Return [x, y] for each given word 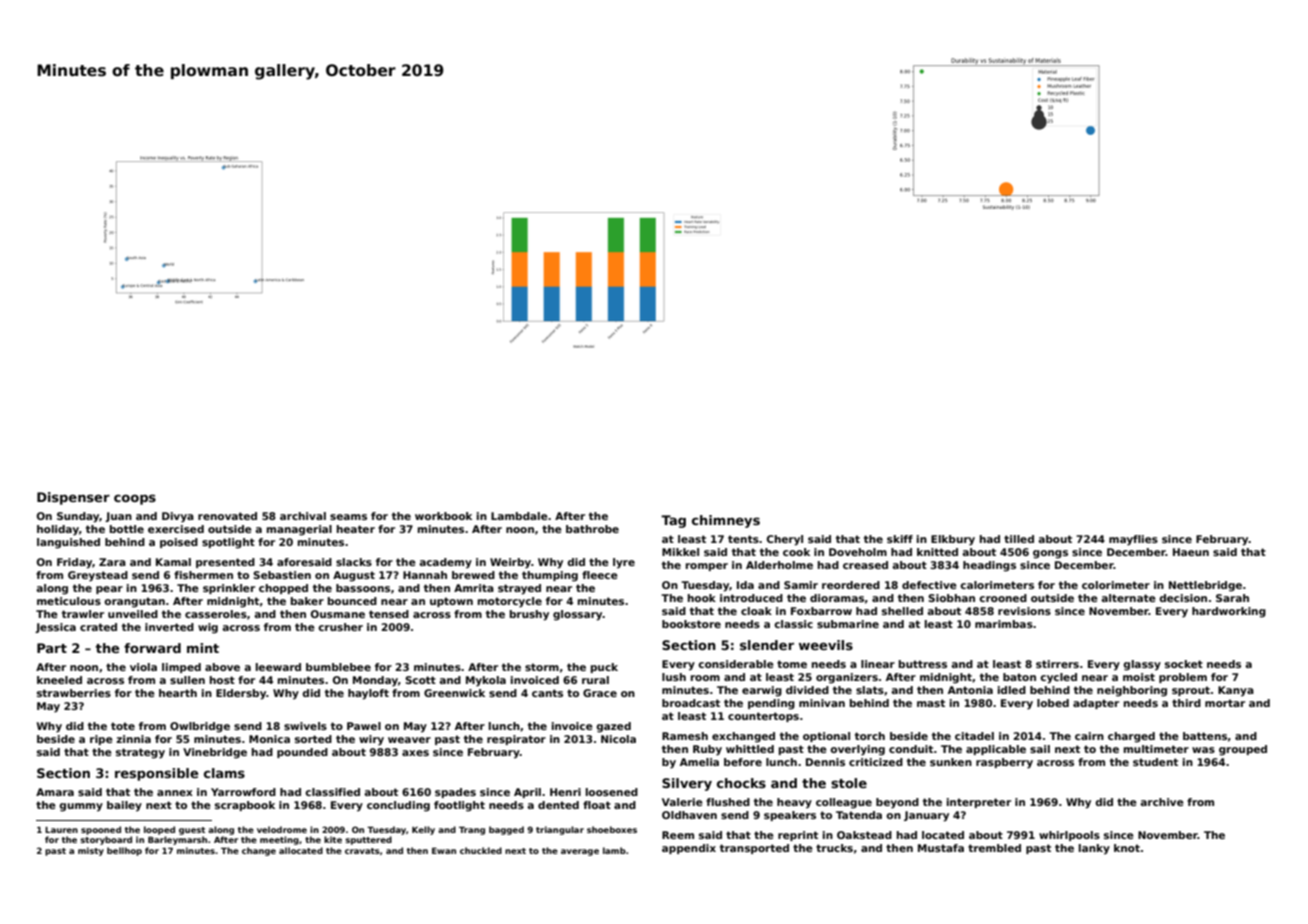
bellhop [124, 851]
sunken [951, 762]
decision [1183, 598]
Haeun [1191, 552]
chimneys [726, 521]
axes [415, 753]
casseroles [216, 614]
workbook [443, 516]
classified [332, 792]
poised [179, 543]
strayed [519, 589]
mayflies [1133, 540]
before [743, 762]
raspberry [1004, 763]
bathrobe [592, 529]
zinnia [133, 739]
